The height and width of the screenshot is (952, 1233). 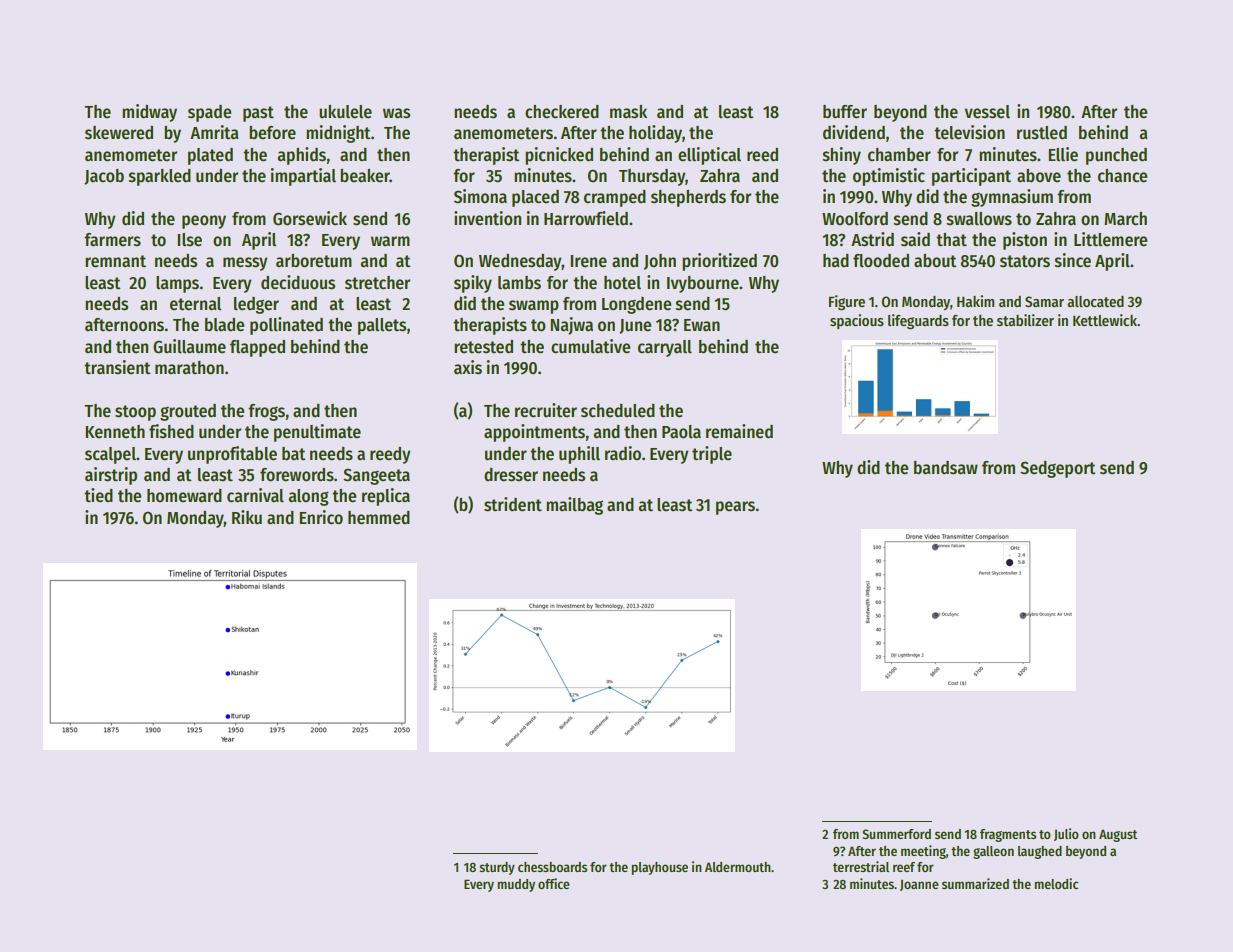 I want to click on sturdy, so click(x=497, y=868).
